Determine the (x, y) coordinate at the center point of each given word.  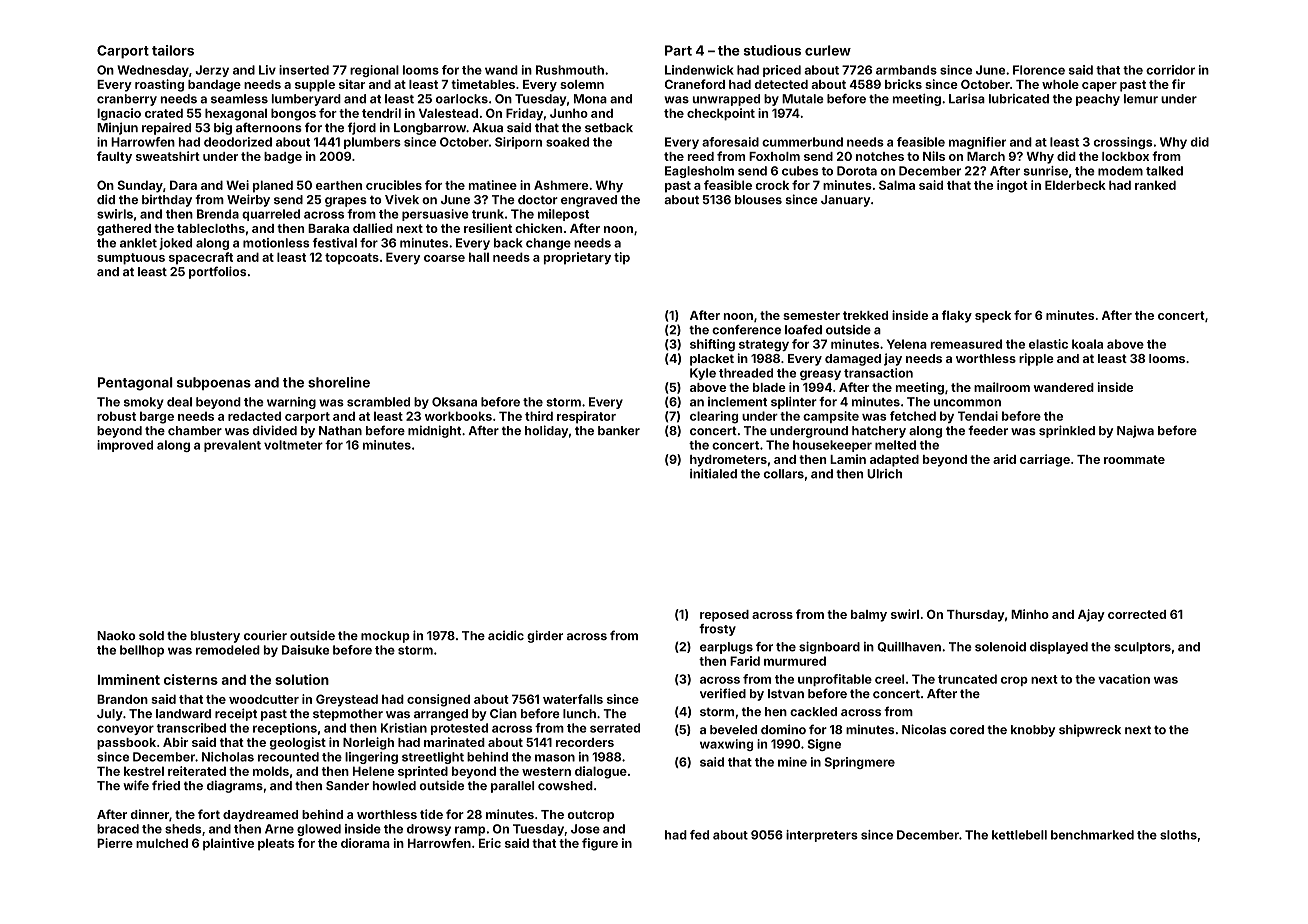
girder (545, 636)
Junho (569, 113)
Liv (267, 70)
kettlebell (1019, 835)
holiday (546, 431)
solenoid (1000, 647)
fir (1178, 84)
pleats (276, 844)
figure (600, 844)
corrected (1137, 614)
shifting (712, 345)
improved (125, 446)
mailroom (1002, 387)
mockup (385, 637)
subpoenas (214, 383)
